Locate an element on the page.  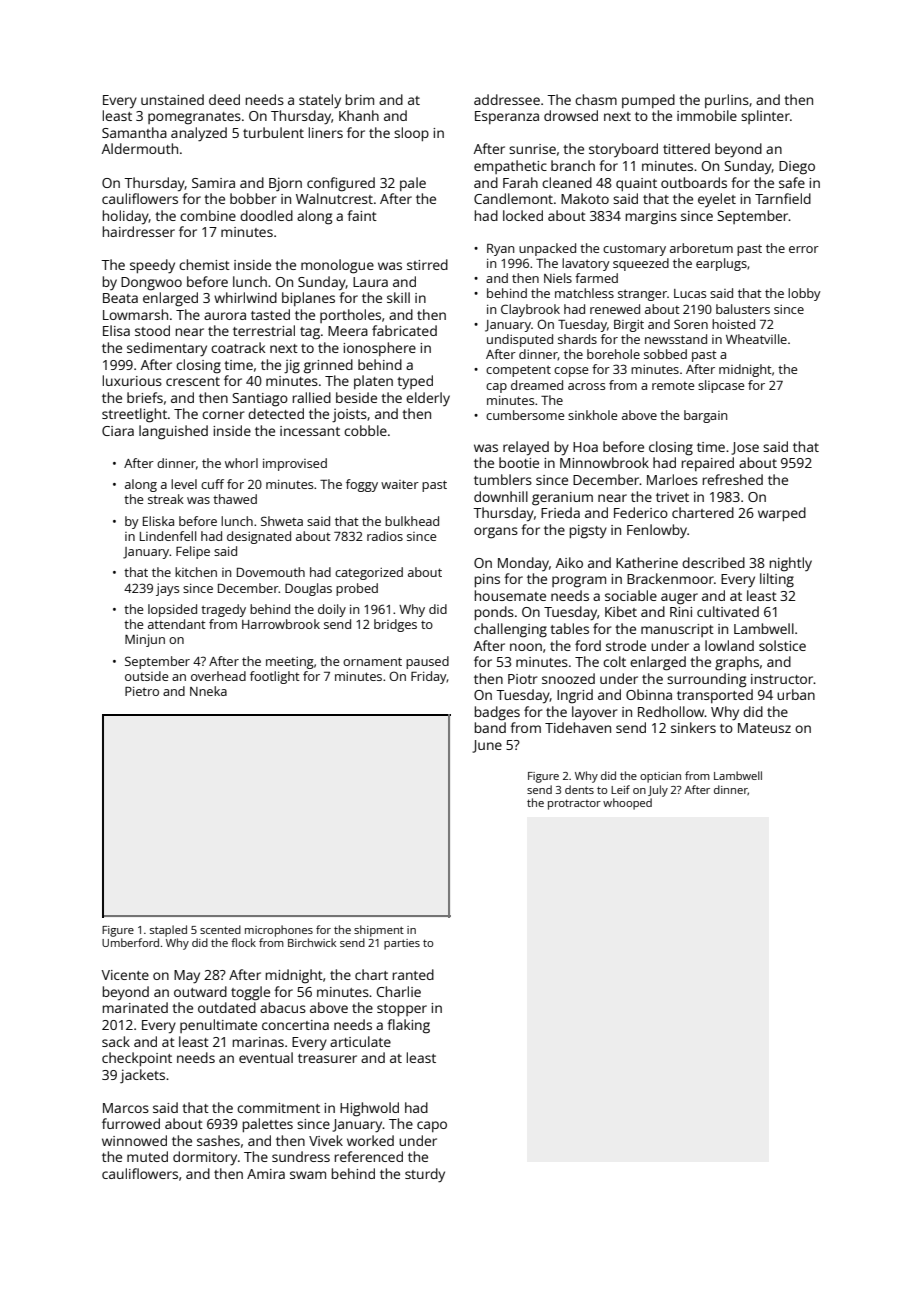
whooped is located at coordinates (627, 804).
